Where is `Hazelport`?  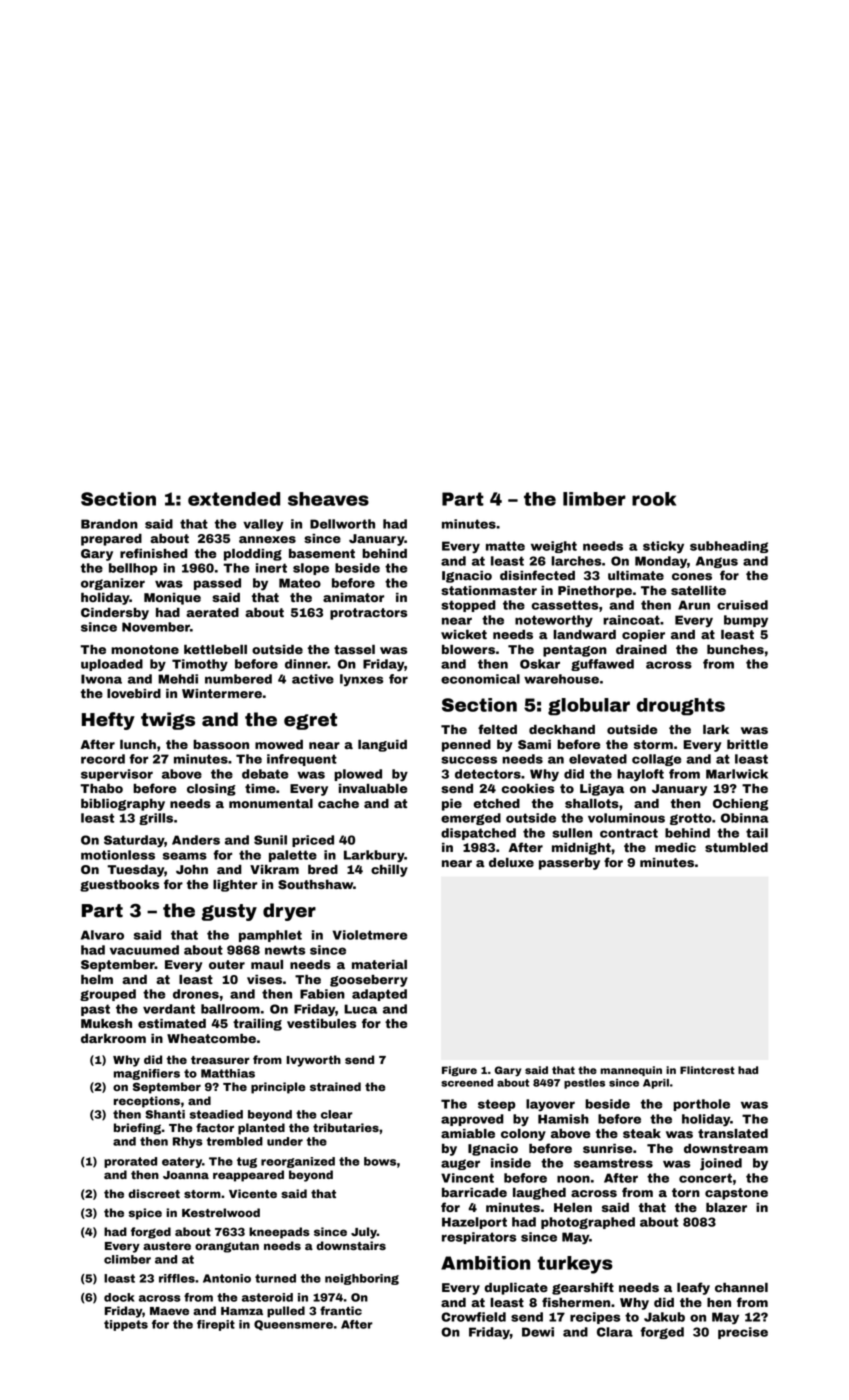 Hazelport is located at coordinates (474, 1223).
